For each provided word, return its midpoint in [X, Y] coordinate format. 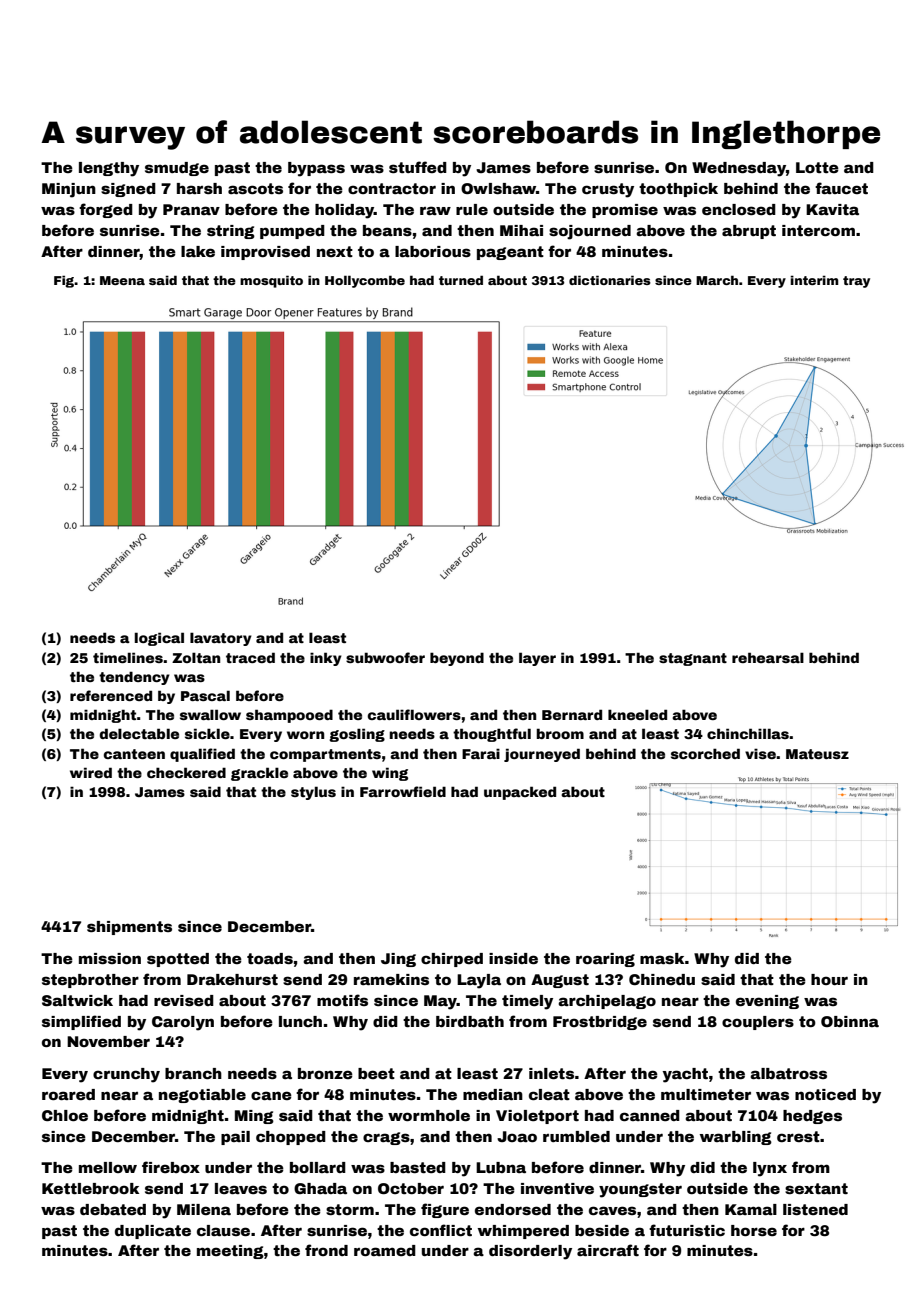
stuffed [418, 167]
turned [461, 280]
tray [856, 282]
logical [159, 639]
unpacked [520, 793]
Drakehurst [232, 979]
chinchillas [748, 733]
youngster [640, 1190]
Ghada [320, 1188]
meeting [230, 1252]
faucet [841, 188]
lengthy [109, 169]
